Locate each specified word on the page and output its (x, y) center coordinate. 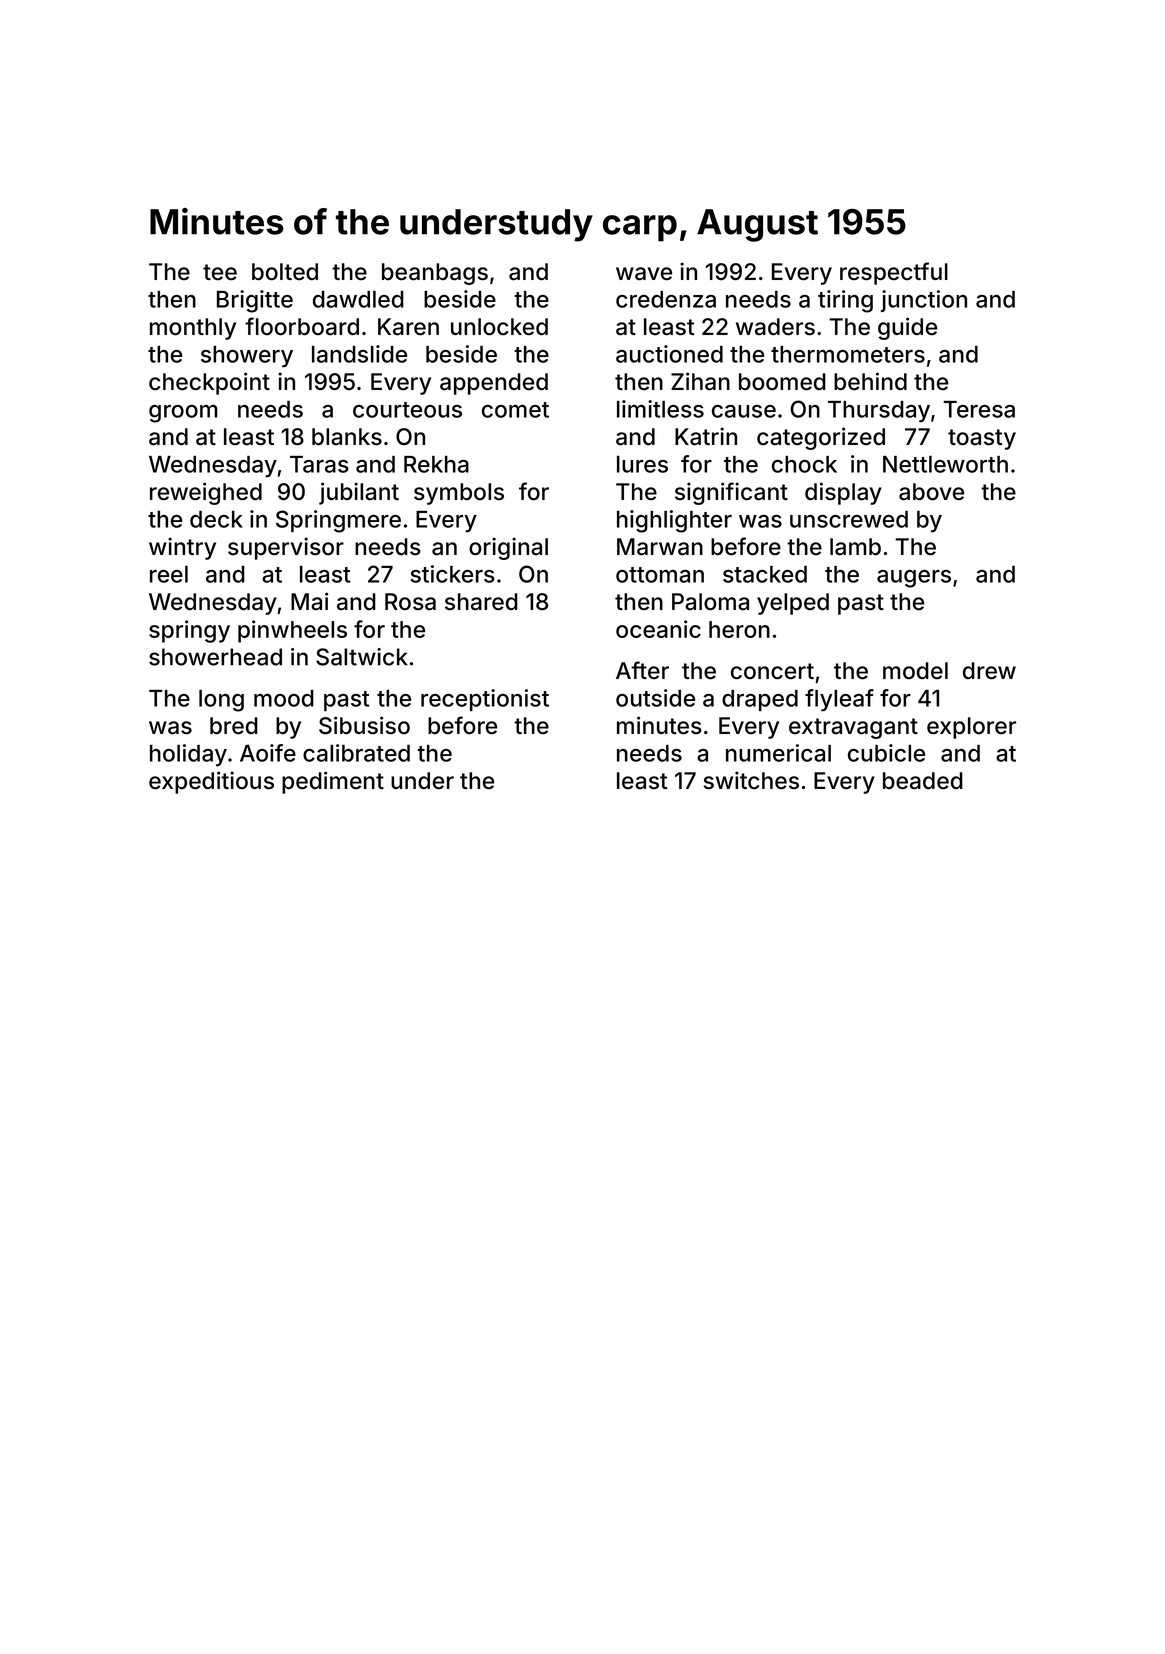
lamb (855, 547)
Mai (309, 601)
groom (183, 414)
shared (481, 602)
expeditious (211, 782)
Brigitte (255, 301)
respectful (894, 273)
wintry (182, 548)
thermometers (848, 354)
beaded (923, 781)
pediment (333, 782)
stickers (453, 574)
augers (914, 579)
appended (494, 384)
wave (644, 274)
